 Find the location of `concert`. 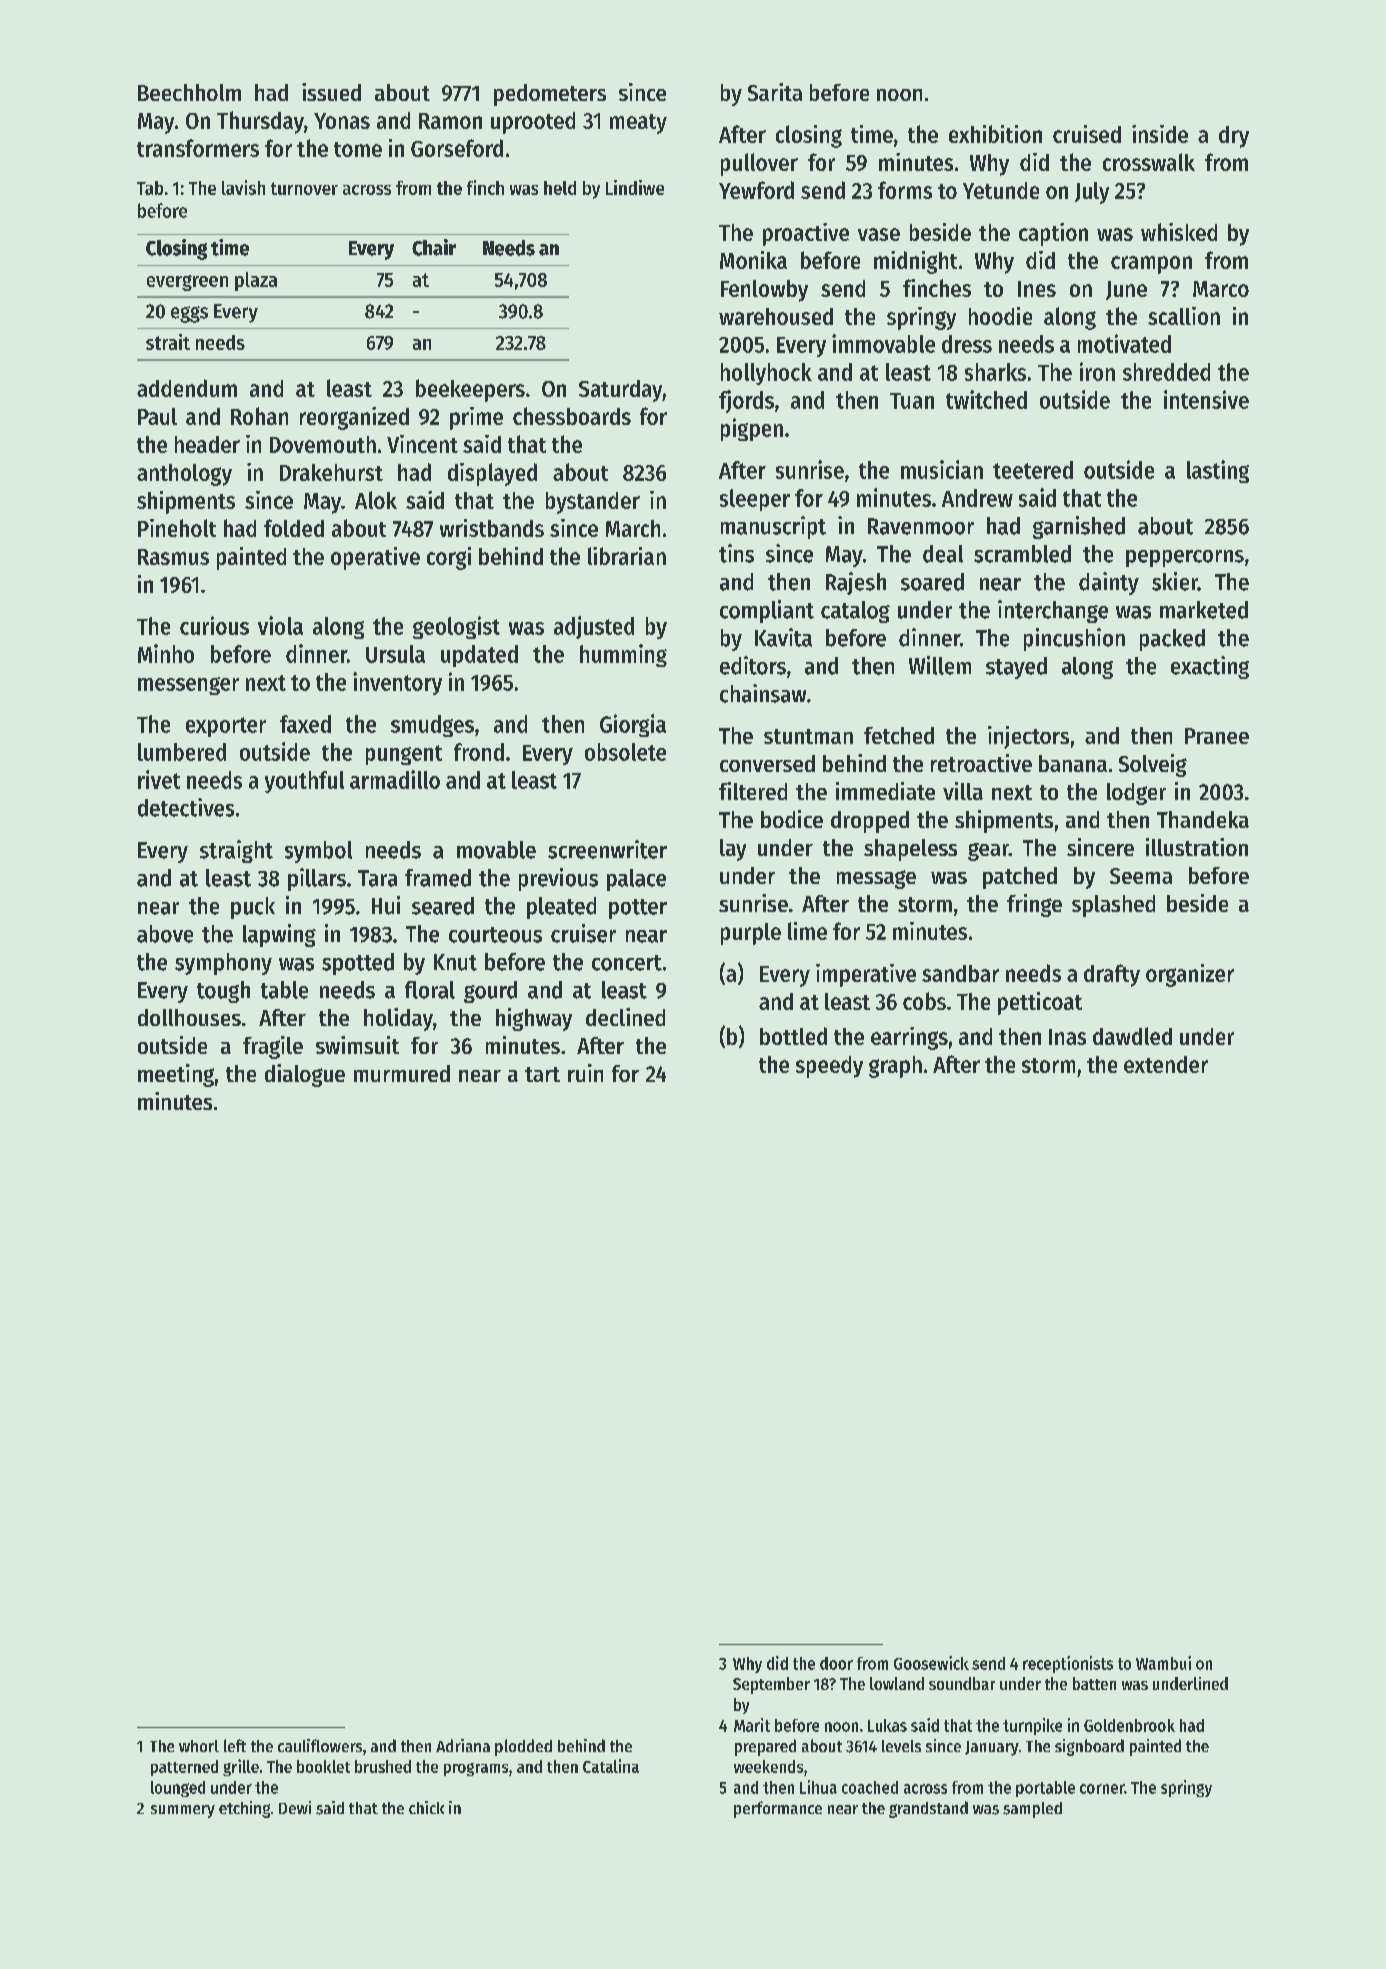

concert is located at coordinates (627, 963).
